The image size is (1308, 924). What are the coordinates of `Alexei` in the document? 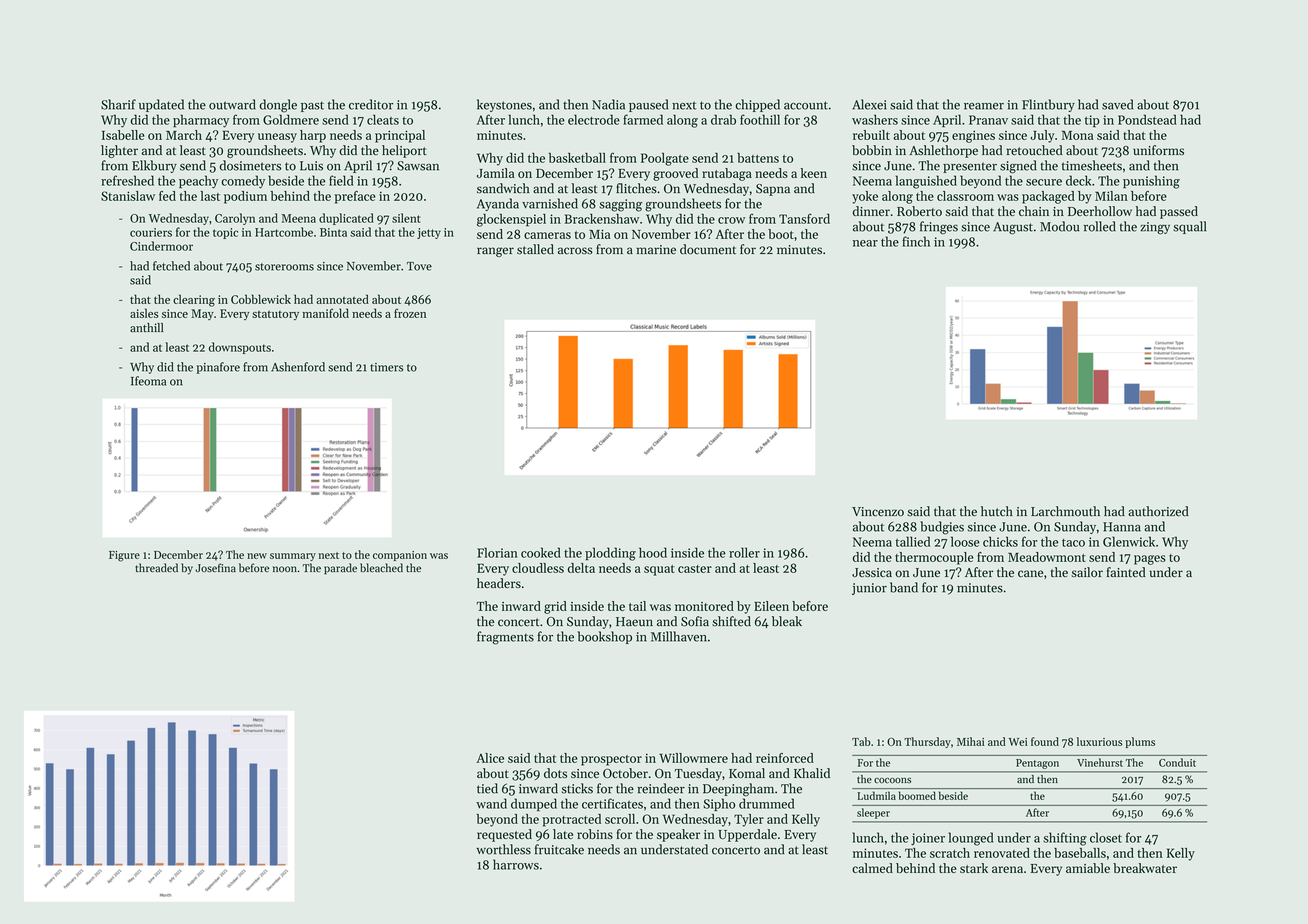 It's located at (869, 104).
